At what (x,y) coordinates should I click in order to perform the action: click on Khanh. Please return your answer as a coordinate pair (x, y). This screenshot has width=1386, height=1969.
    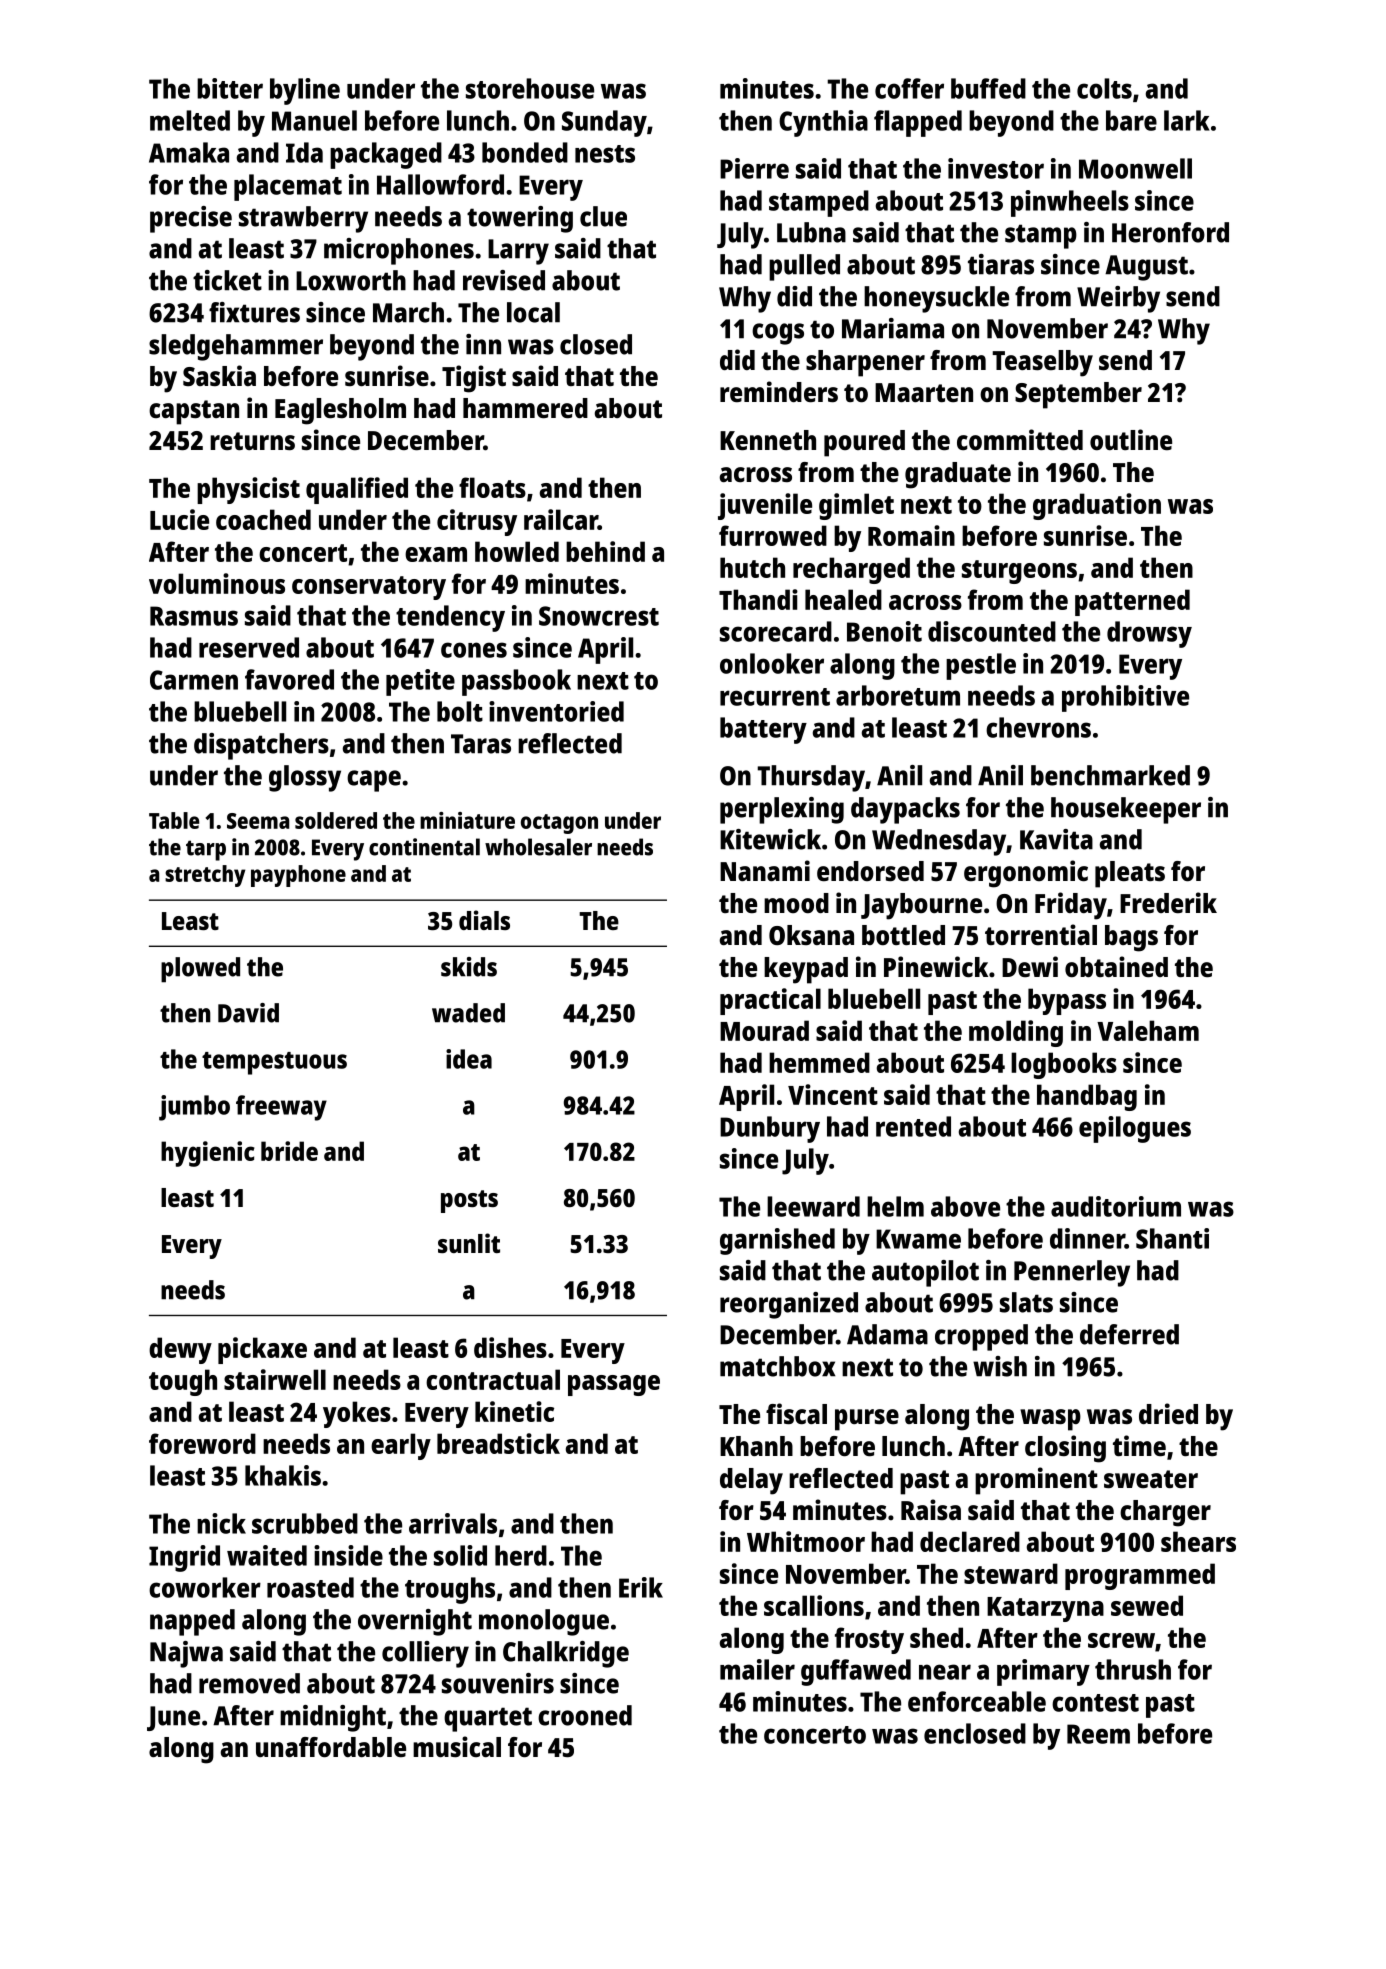
    Looking at the image, I should click on (756, 1446).
